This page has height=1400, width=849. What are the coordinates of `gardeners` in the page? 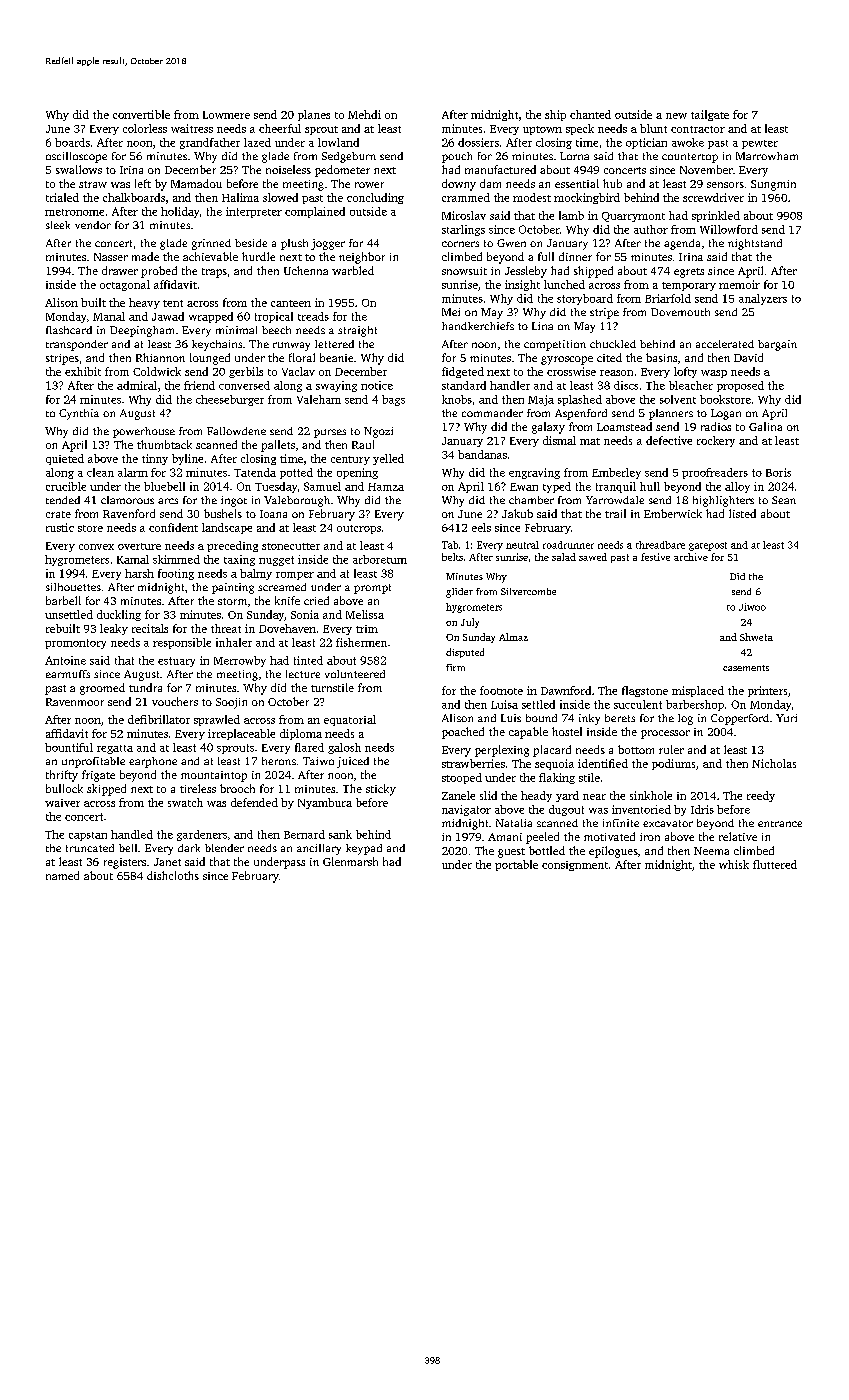 It's located at (202, 835).
